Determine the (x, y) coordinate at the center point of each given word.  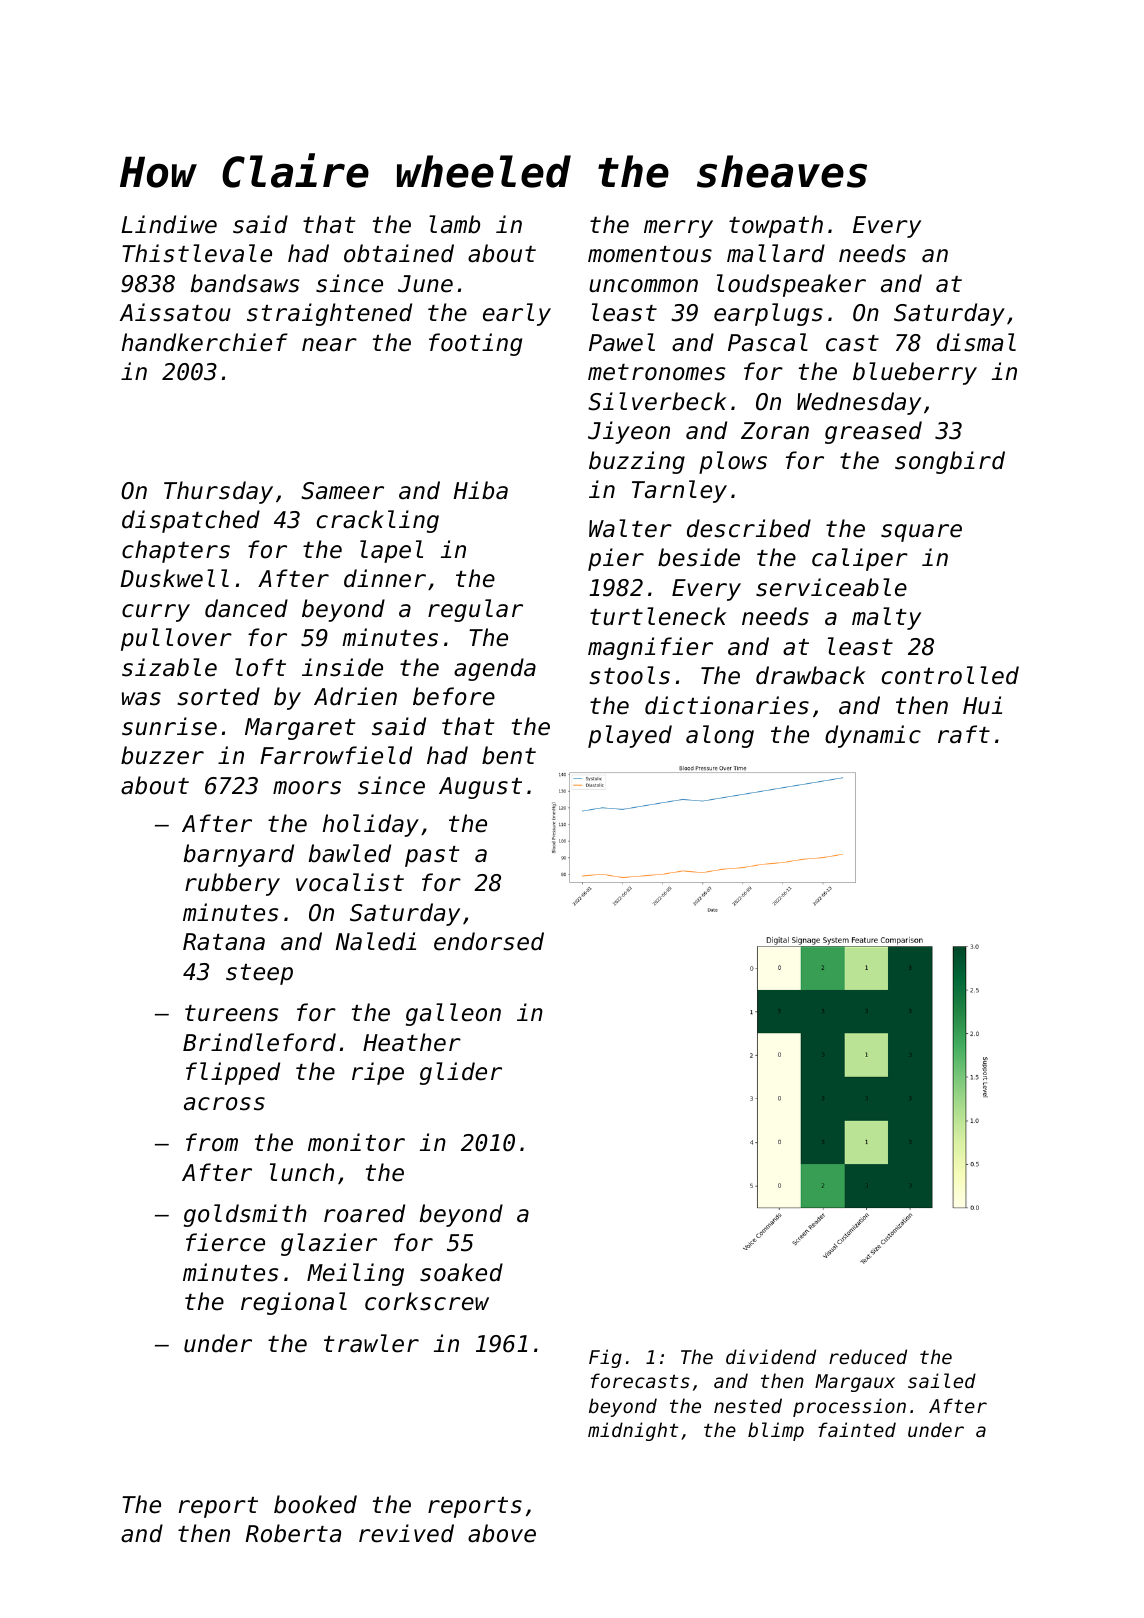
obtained (399, 253)
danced (246, 608)
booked (315, 1504)
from (212, 1142)
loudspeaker (791, 285)
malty (886, 618)
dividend (771, 1356)
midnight (633, 1431)
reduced (868, 1356)
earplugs (768, 314)
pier (616, 559)
